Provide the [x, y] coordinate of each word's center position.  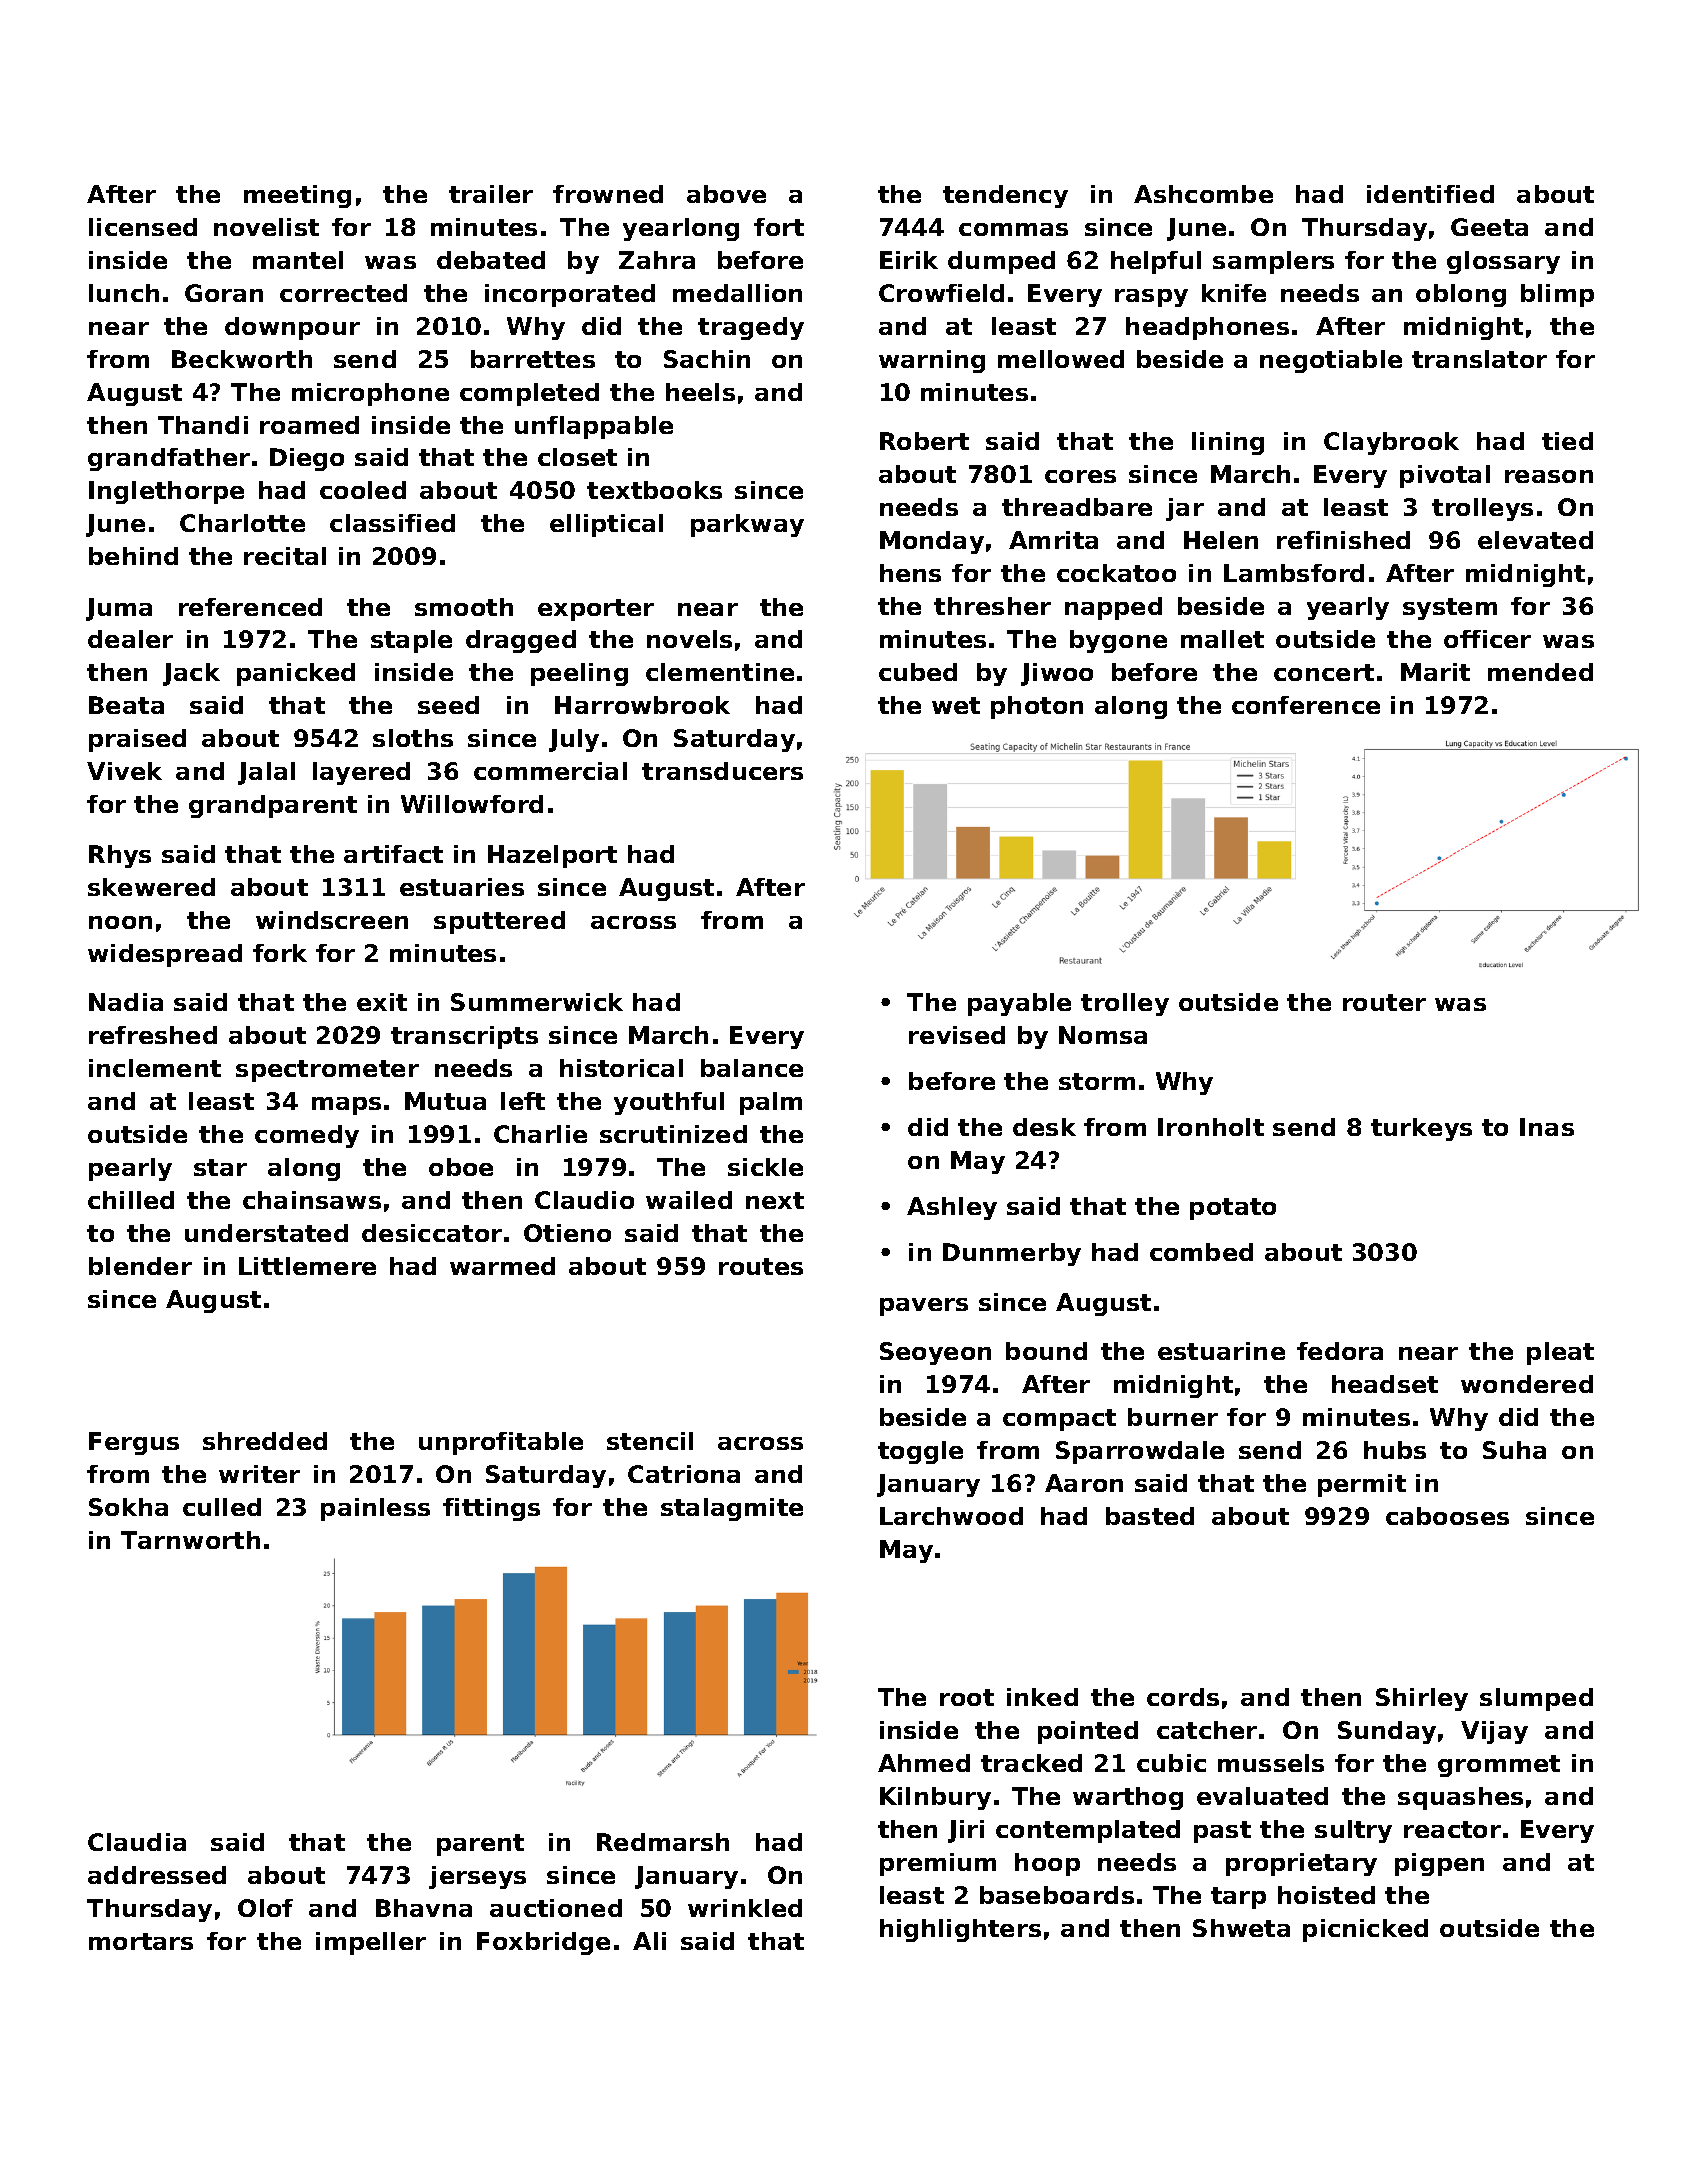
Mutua [445, 1101]
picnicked [1365, 1930]
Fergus [134, 1443]
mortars [141, 1941]
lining [1228, 443]
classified [392, 523]
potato [1233, 1209]
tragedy [751, 328]
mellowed [1061, 359]
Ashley [952, 1208]
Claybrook [1391, 443]
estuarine [1221, 1351]
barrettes [533, 359]
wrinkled [745, 1908]
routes [761, 1266]
